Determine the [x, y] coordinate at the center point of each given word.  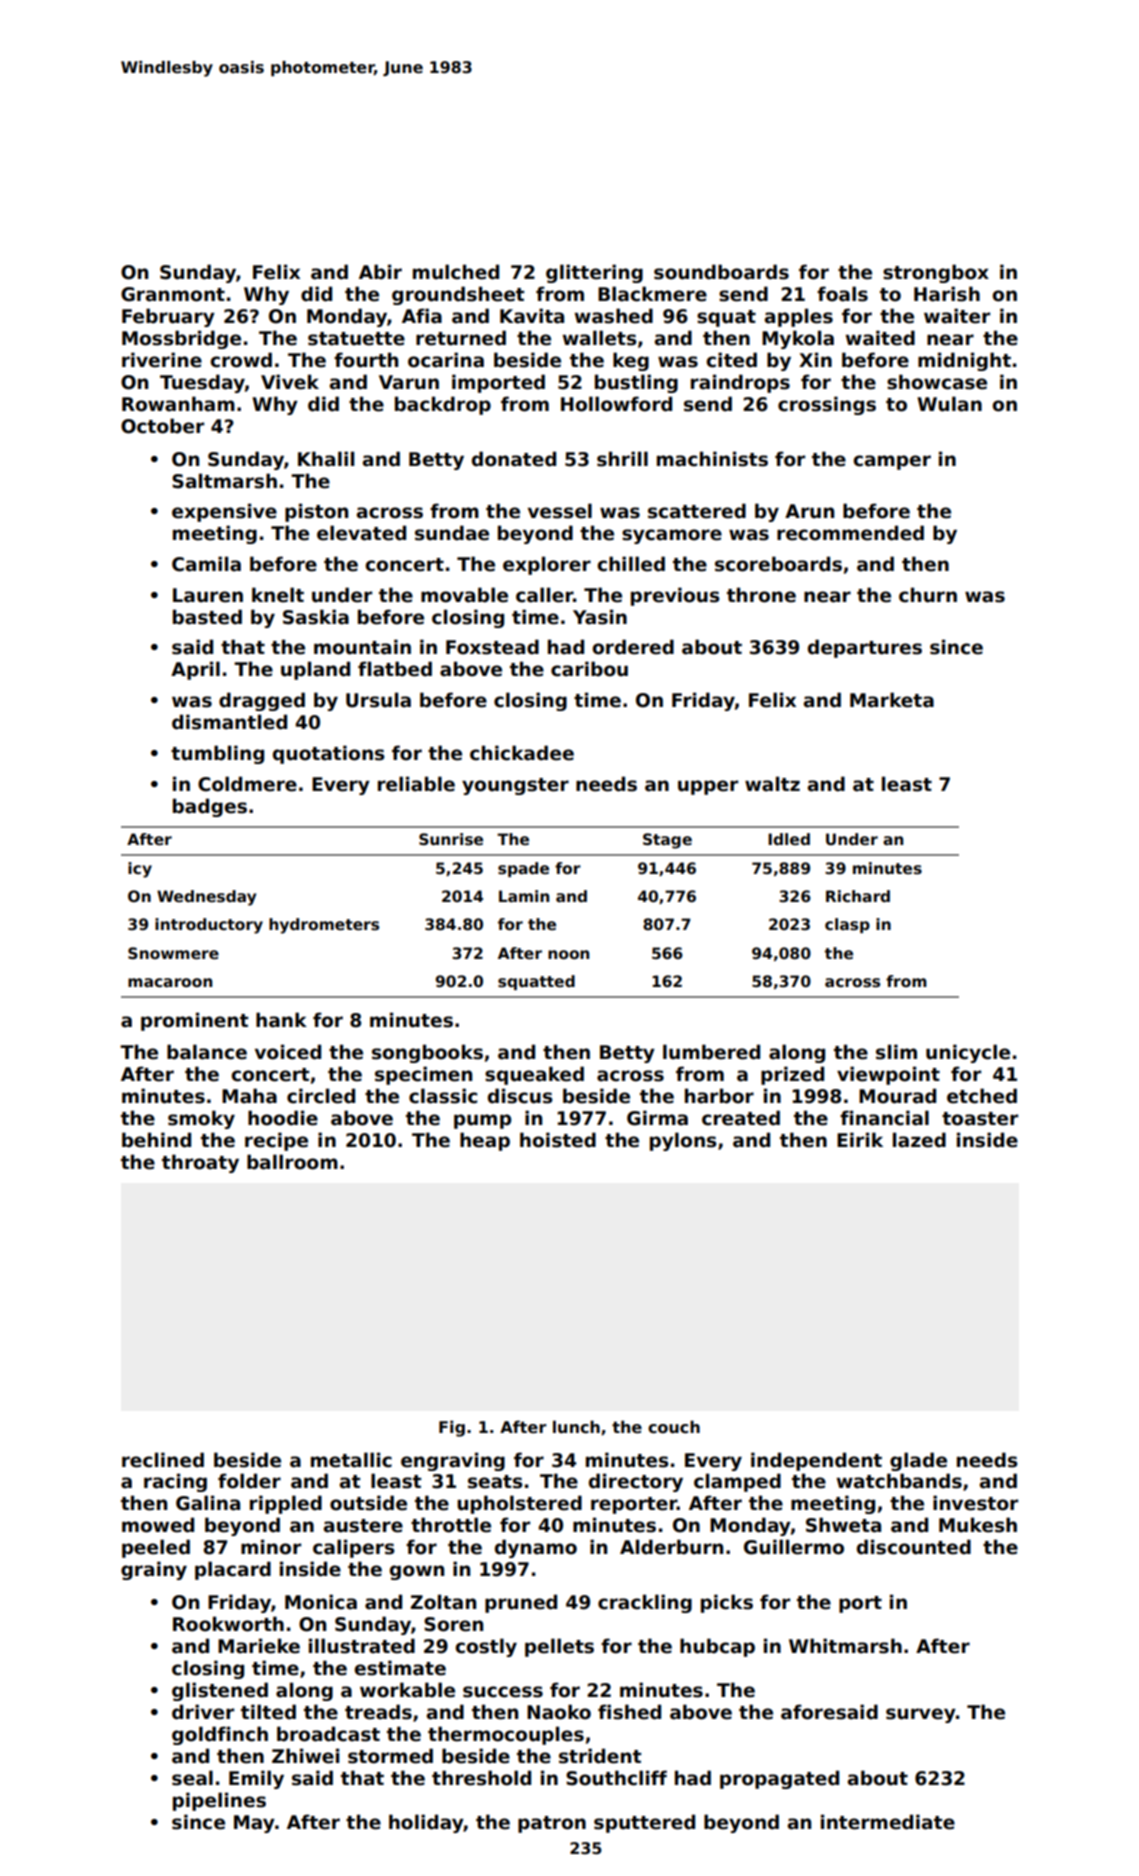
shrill [622, 459]
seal [192, 1778]
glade [918, 1461]
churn [928, 595]
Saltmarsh [224, 481]
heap [485, 1141]
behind [156, 1140]
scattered [697, 511]
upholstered [519, 1504]
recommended [850, 533]
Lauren [208, 595]
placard [233, 1570]
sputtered [644, 1823]
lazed [919, 1140]
